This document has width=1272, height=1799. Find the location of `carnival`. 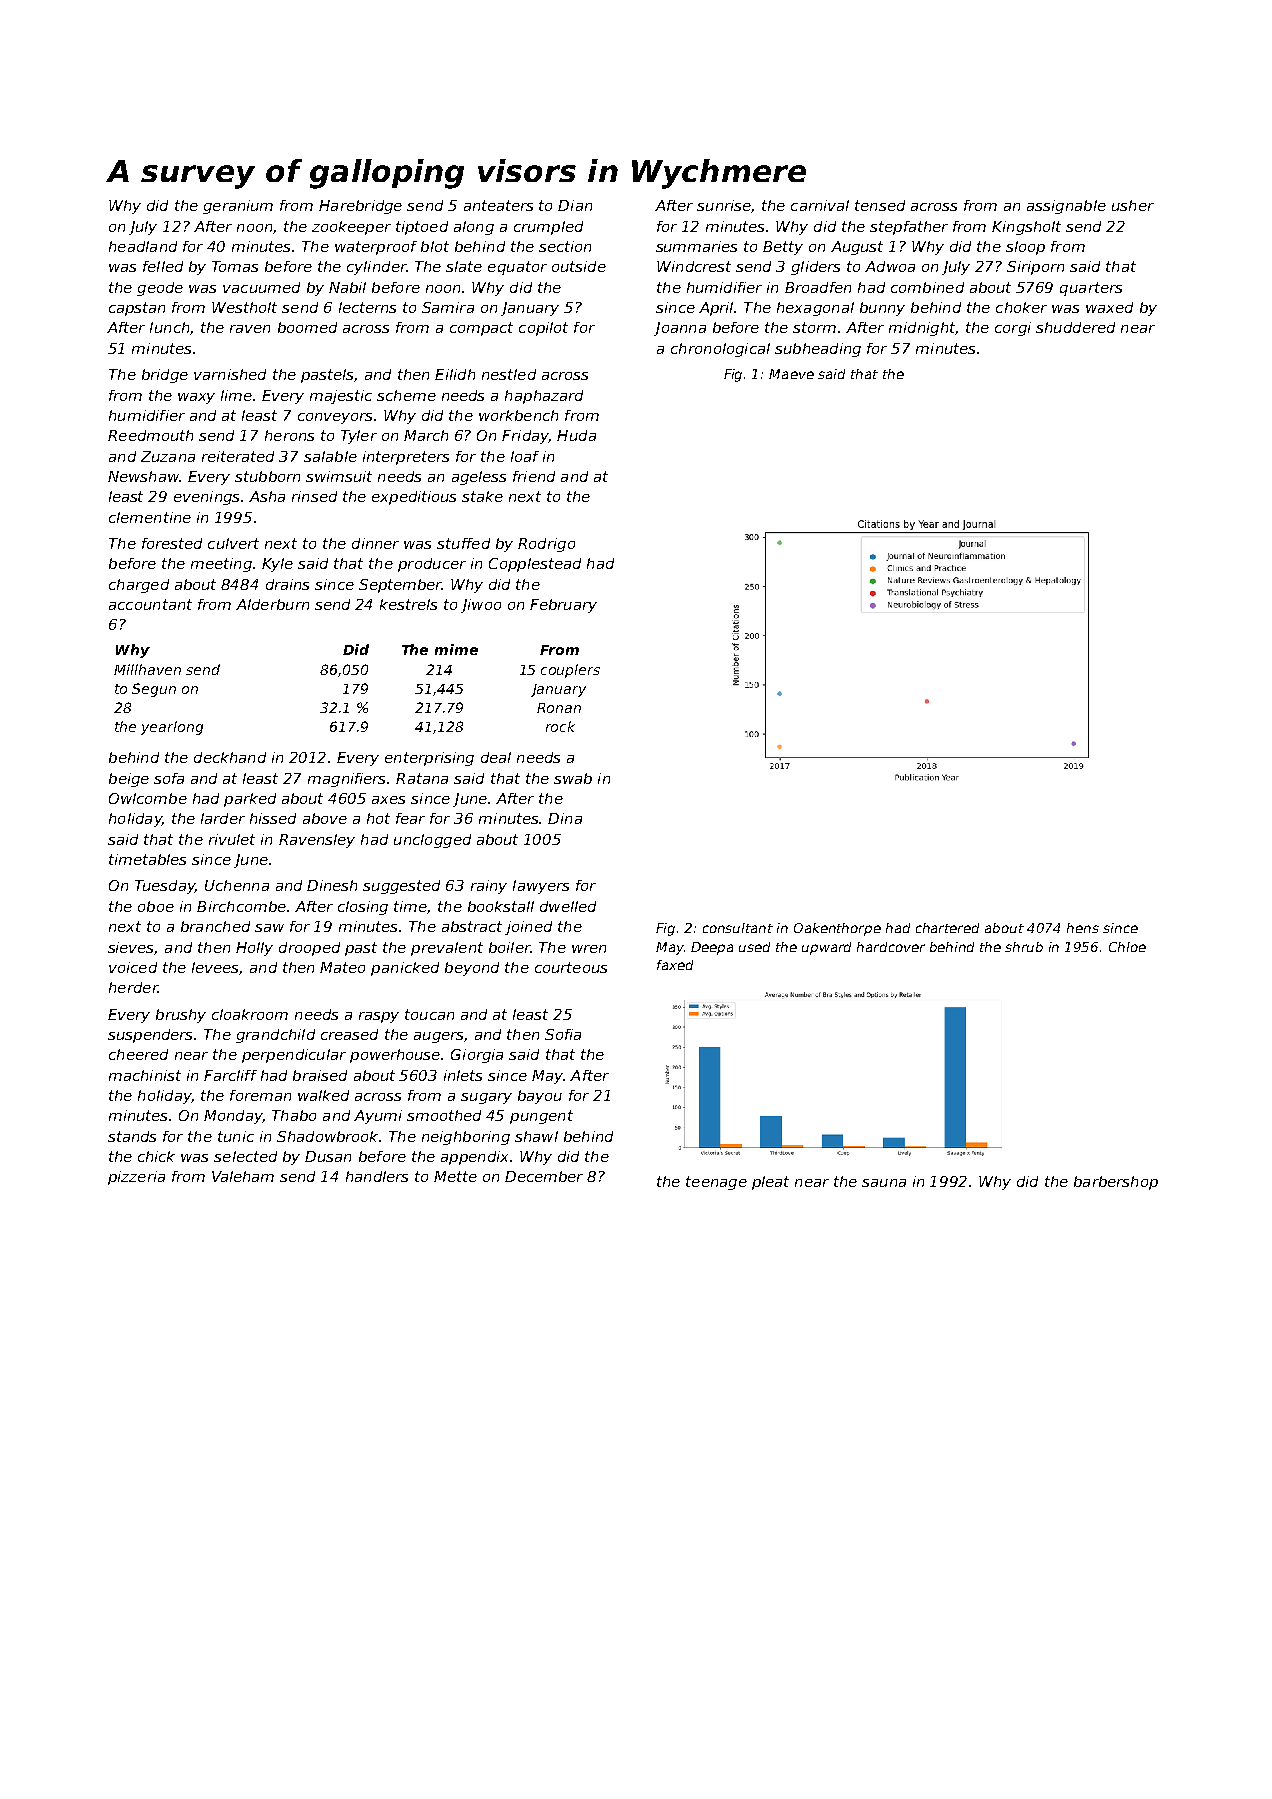

carnival is located at coordinates (820, 205).
